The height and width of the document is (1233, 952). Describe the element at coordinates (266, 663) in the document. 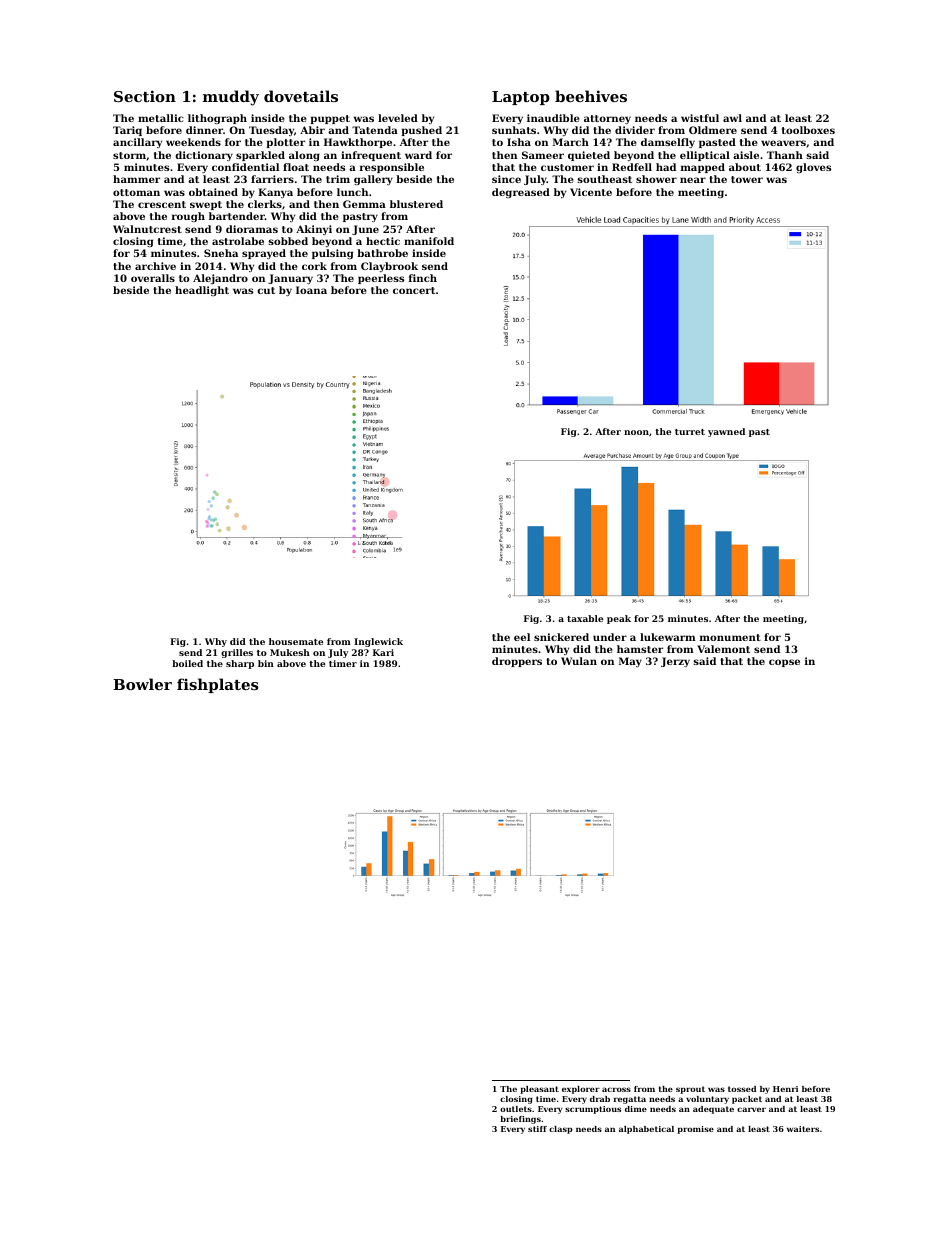

I see `bin` at that location.
